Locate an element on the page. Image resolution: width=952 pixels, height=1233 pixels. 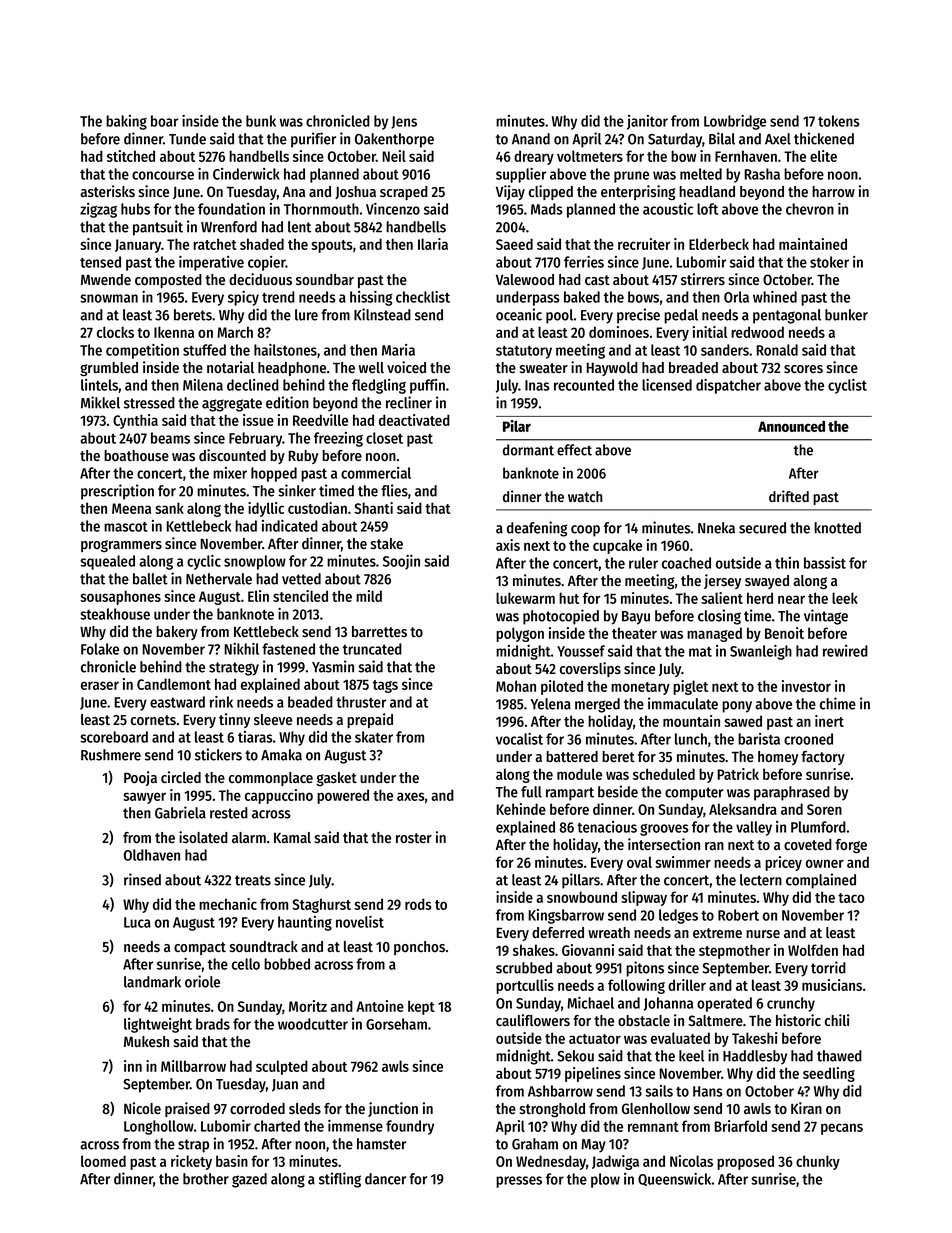
eastward is located at coordinates (177, 702).
